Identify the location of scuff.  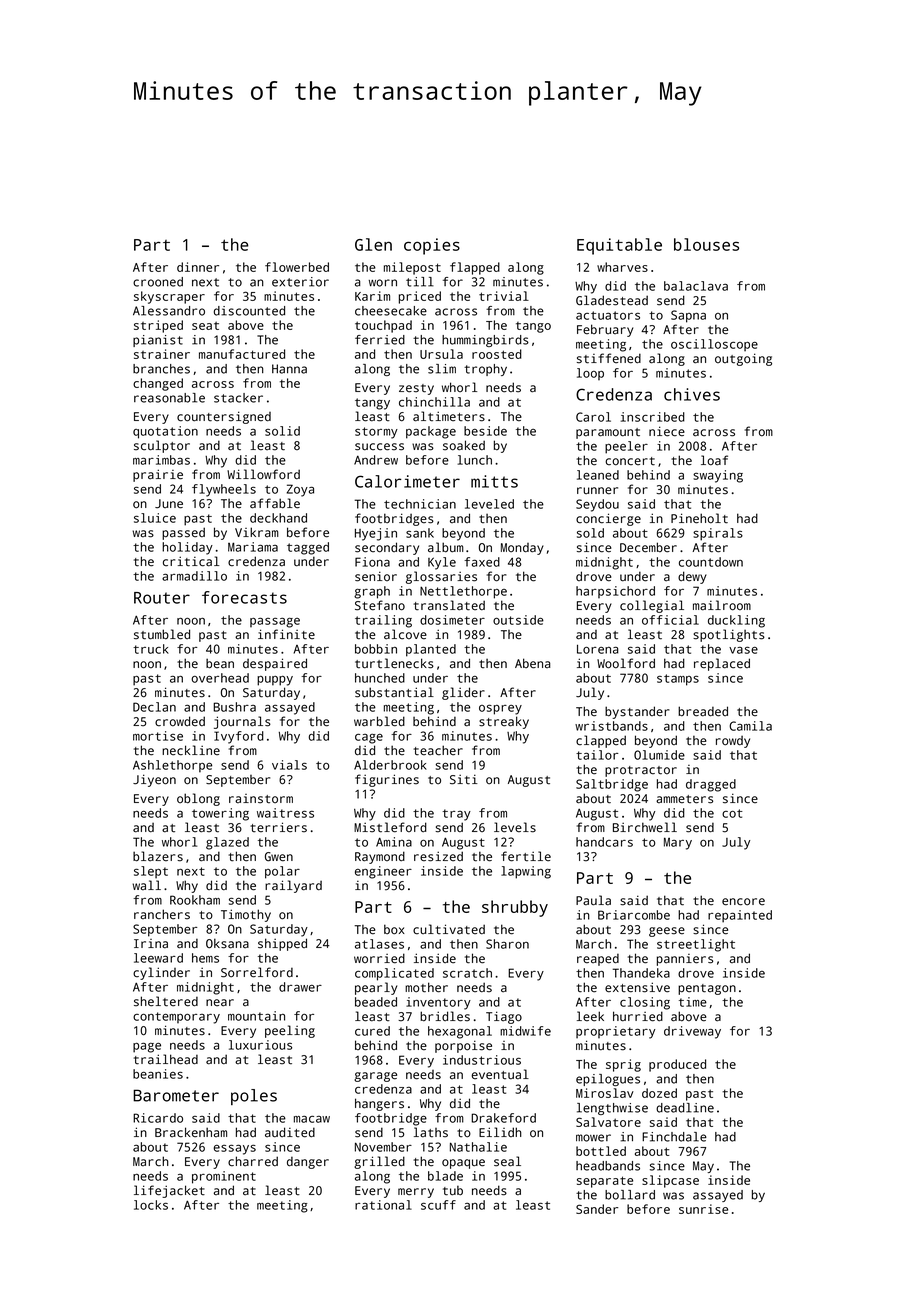
(438, 1205).
